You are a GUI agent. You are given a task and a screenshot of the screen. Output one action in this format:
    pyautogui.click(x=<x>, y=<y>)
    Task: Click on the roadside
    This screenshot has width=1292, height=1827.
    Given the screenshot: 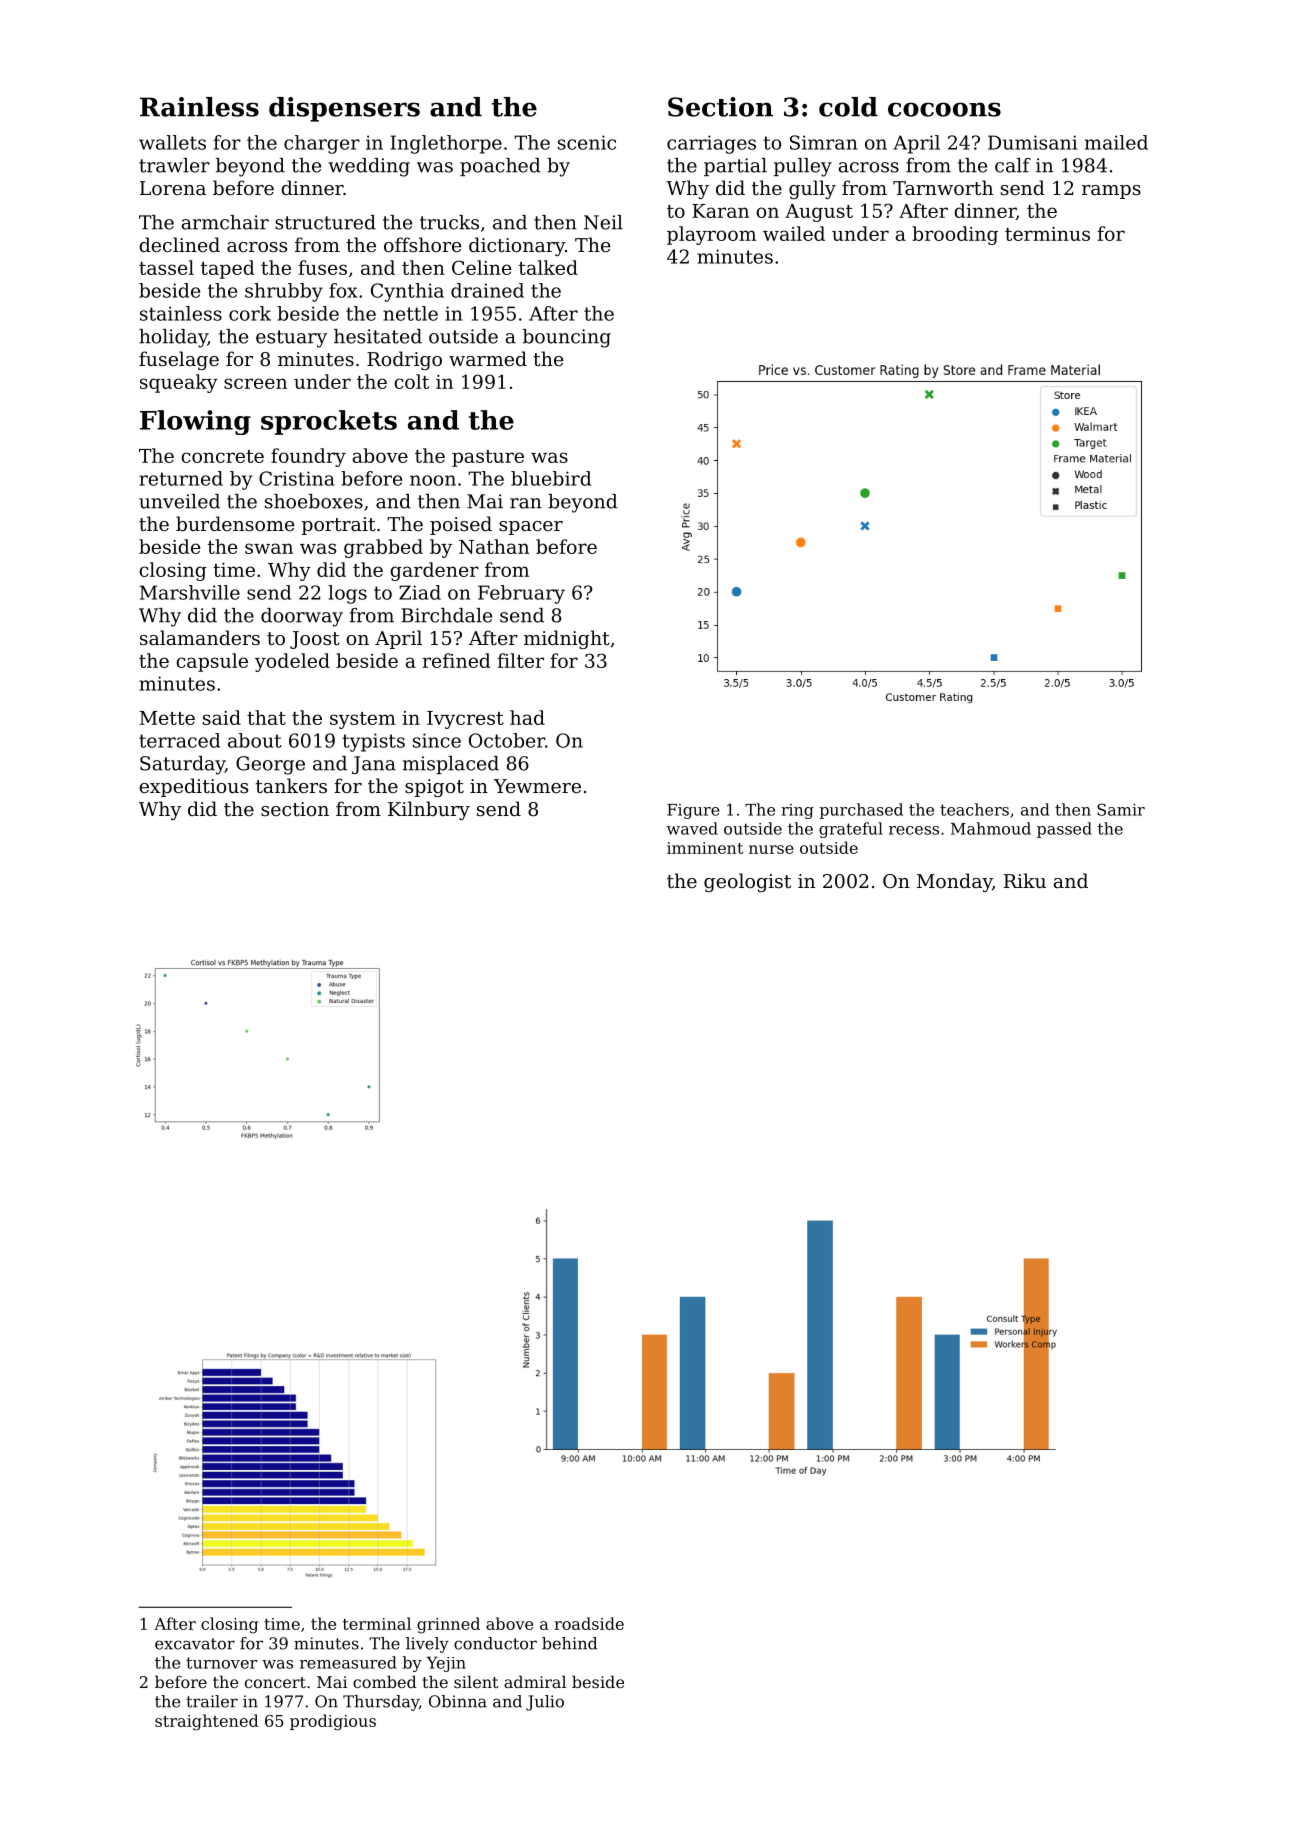 What is the action you would take?
    pyautogui.click(x=589, y=1623)
